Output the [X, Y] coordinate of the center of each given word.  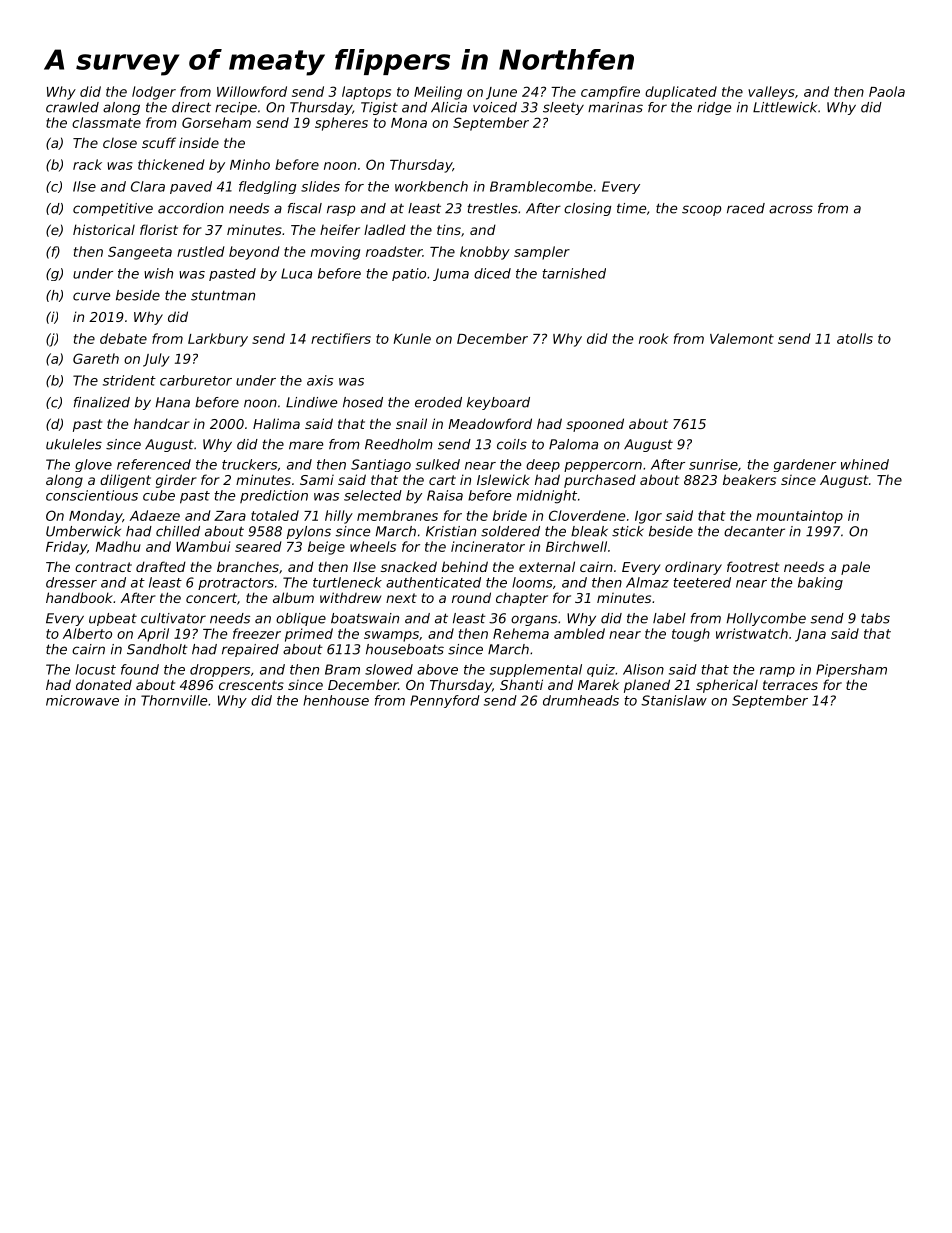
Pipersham [851, 670]
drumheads [581, 700]
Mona [409, 123]
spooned [595, 425]
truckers [249, 464]
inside [199, 142]
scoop [701, 210]
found [140, 669]
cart [442, 480]
